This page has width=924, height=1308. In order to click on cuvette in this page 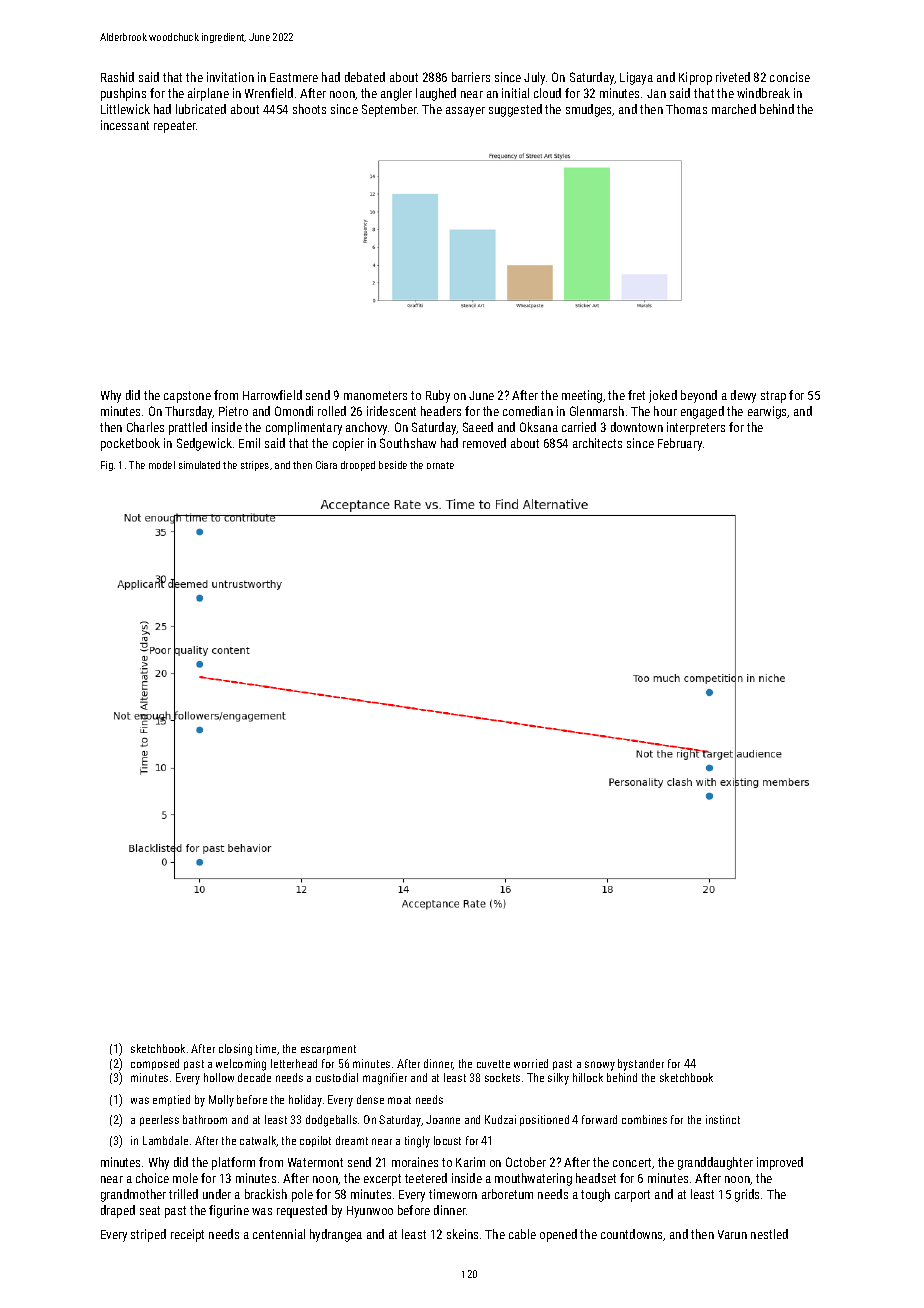, I will do `click(493, 1064)`.
